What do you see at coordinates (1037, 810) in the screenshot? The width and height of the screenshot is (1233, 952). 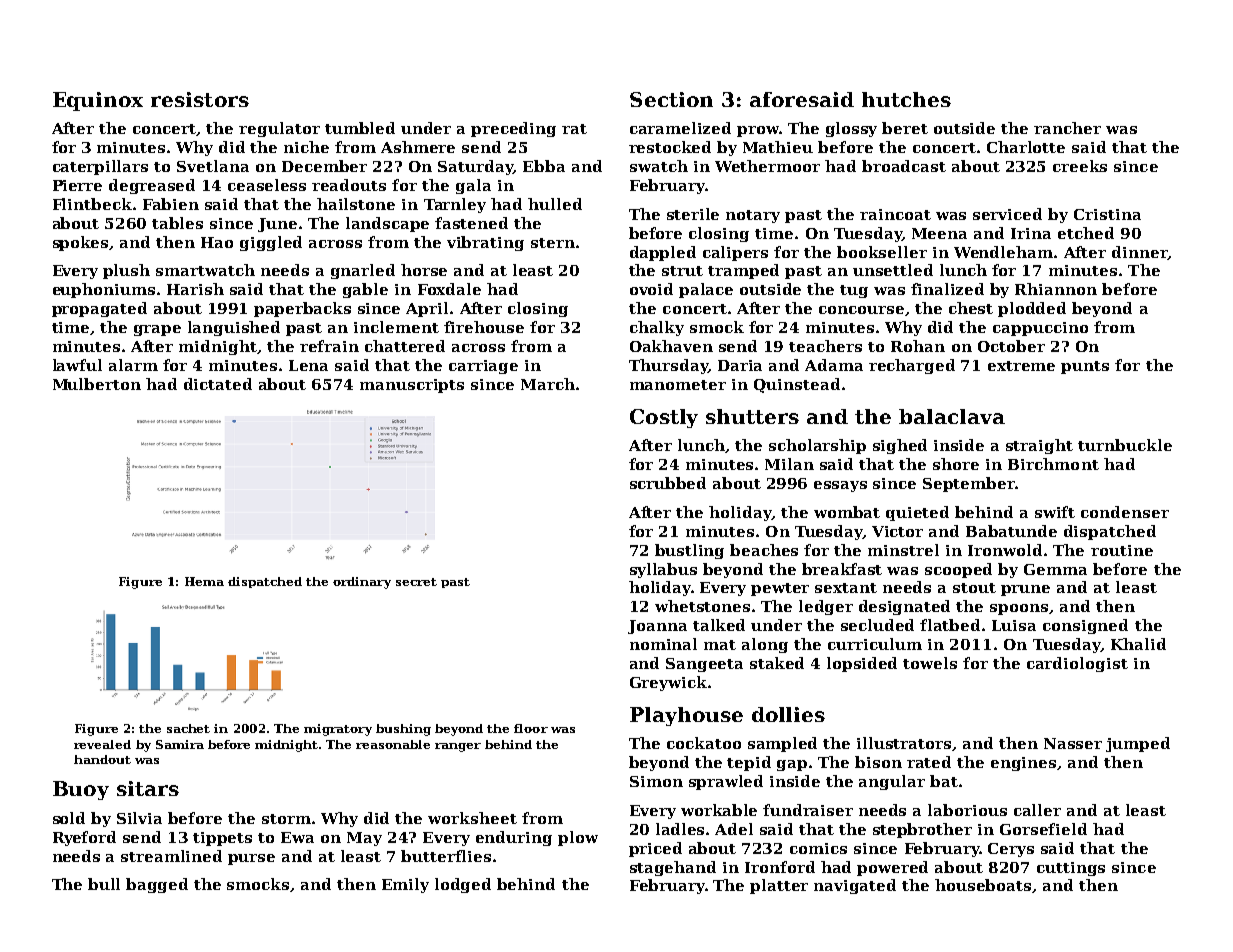 I see `caller` at bounding box center [1037, 810].
